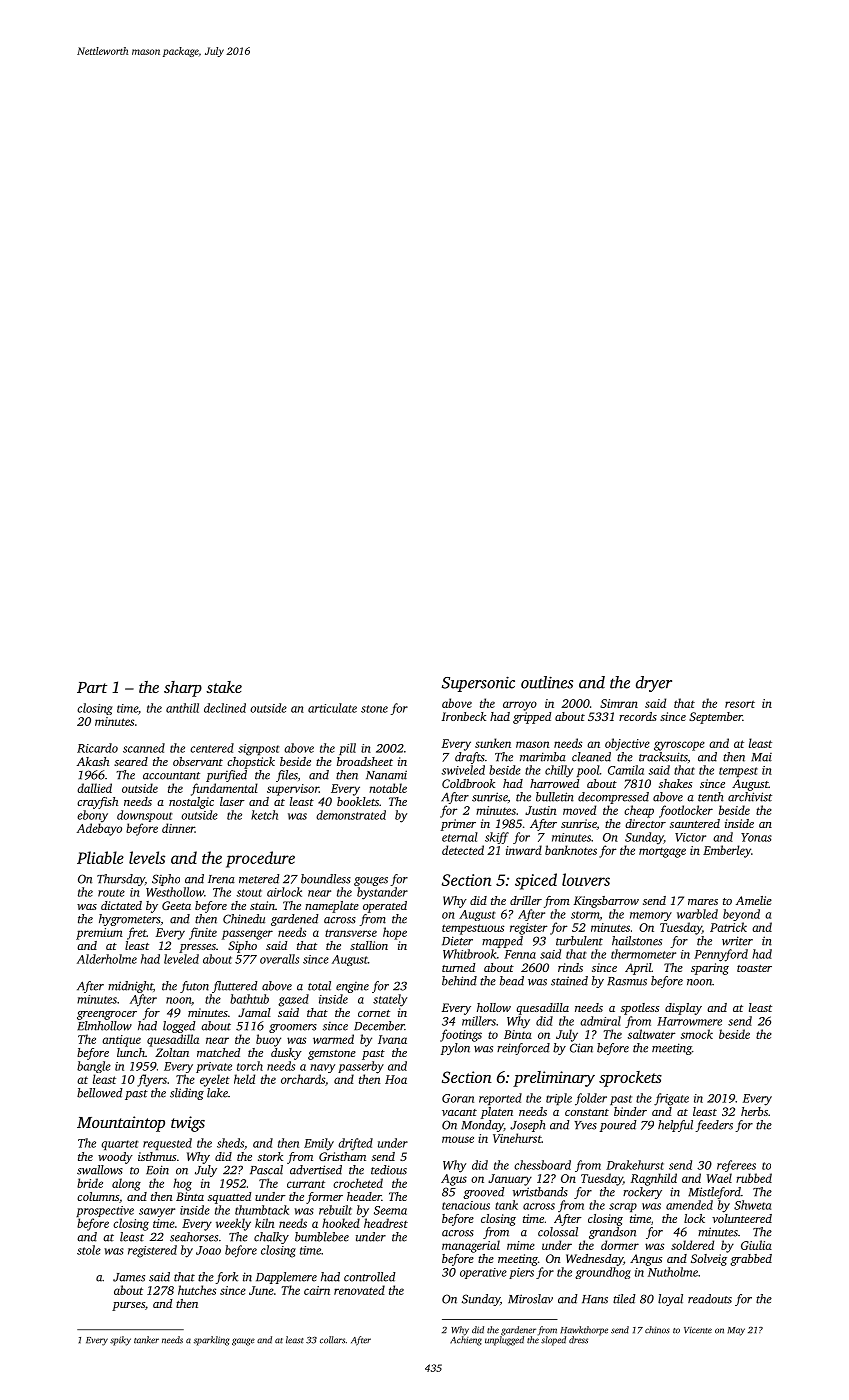  I want to click on dryer, so click(654, 684).
